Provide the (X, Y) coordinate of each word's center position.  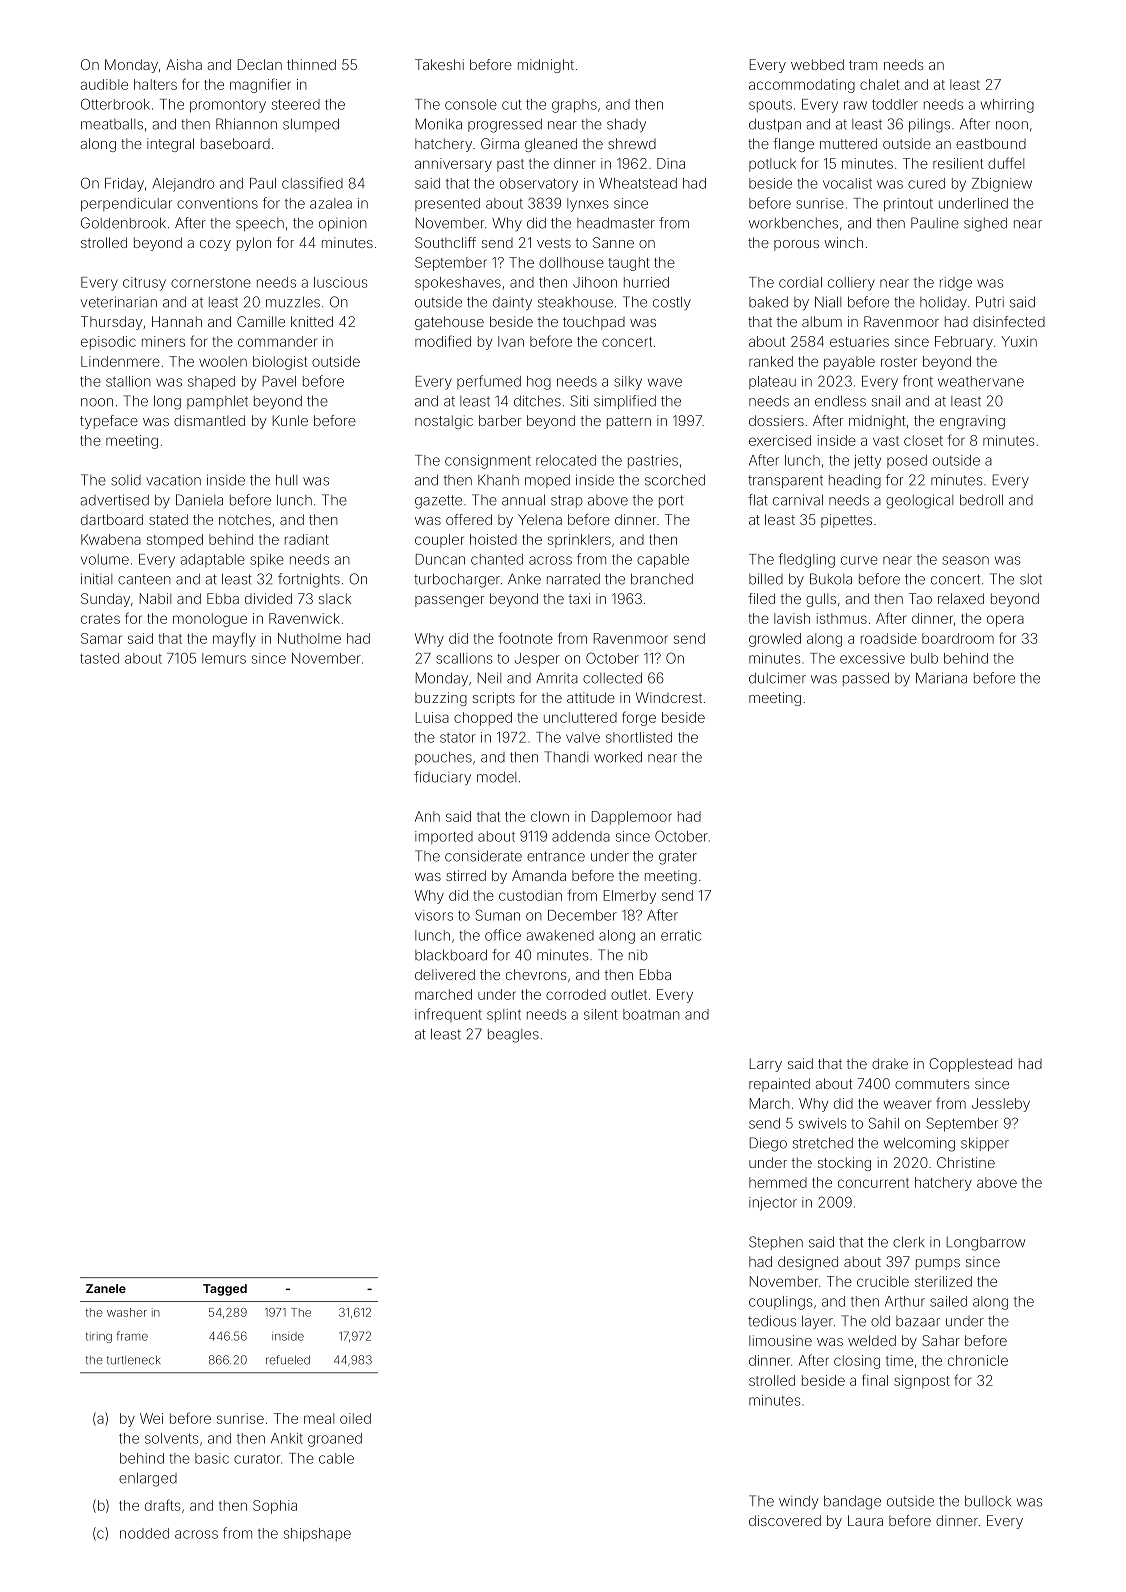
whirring (1007, 106)
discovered (785, 1520)
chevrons (536, 974)
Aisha (184, 64)
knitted (312, 321)
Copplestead (971, 1065)
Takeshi (439, 64)
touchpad (594, 323)
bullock (988, 1501)
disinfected (1009, 321)
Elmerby (630, 897)
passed (866, 679)
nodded (144, 1533)
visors (434, 915)
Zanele (106, 1288)
